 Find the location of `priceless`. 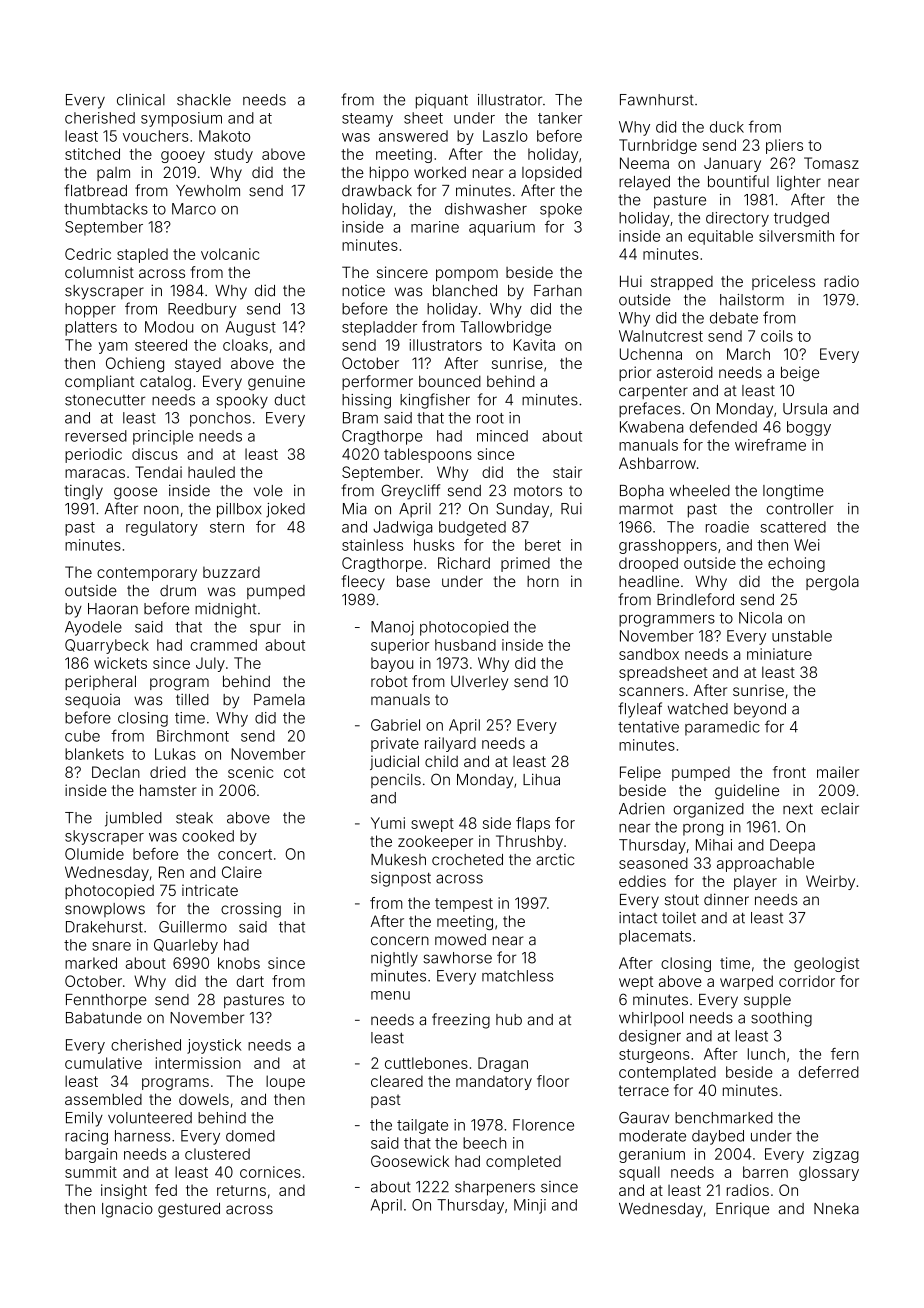

priceless is located at coordinates (783, 282).
